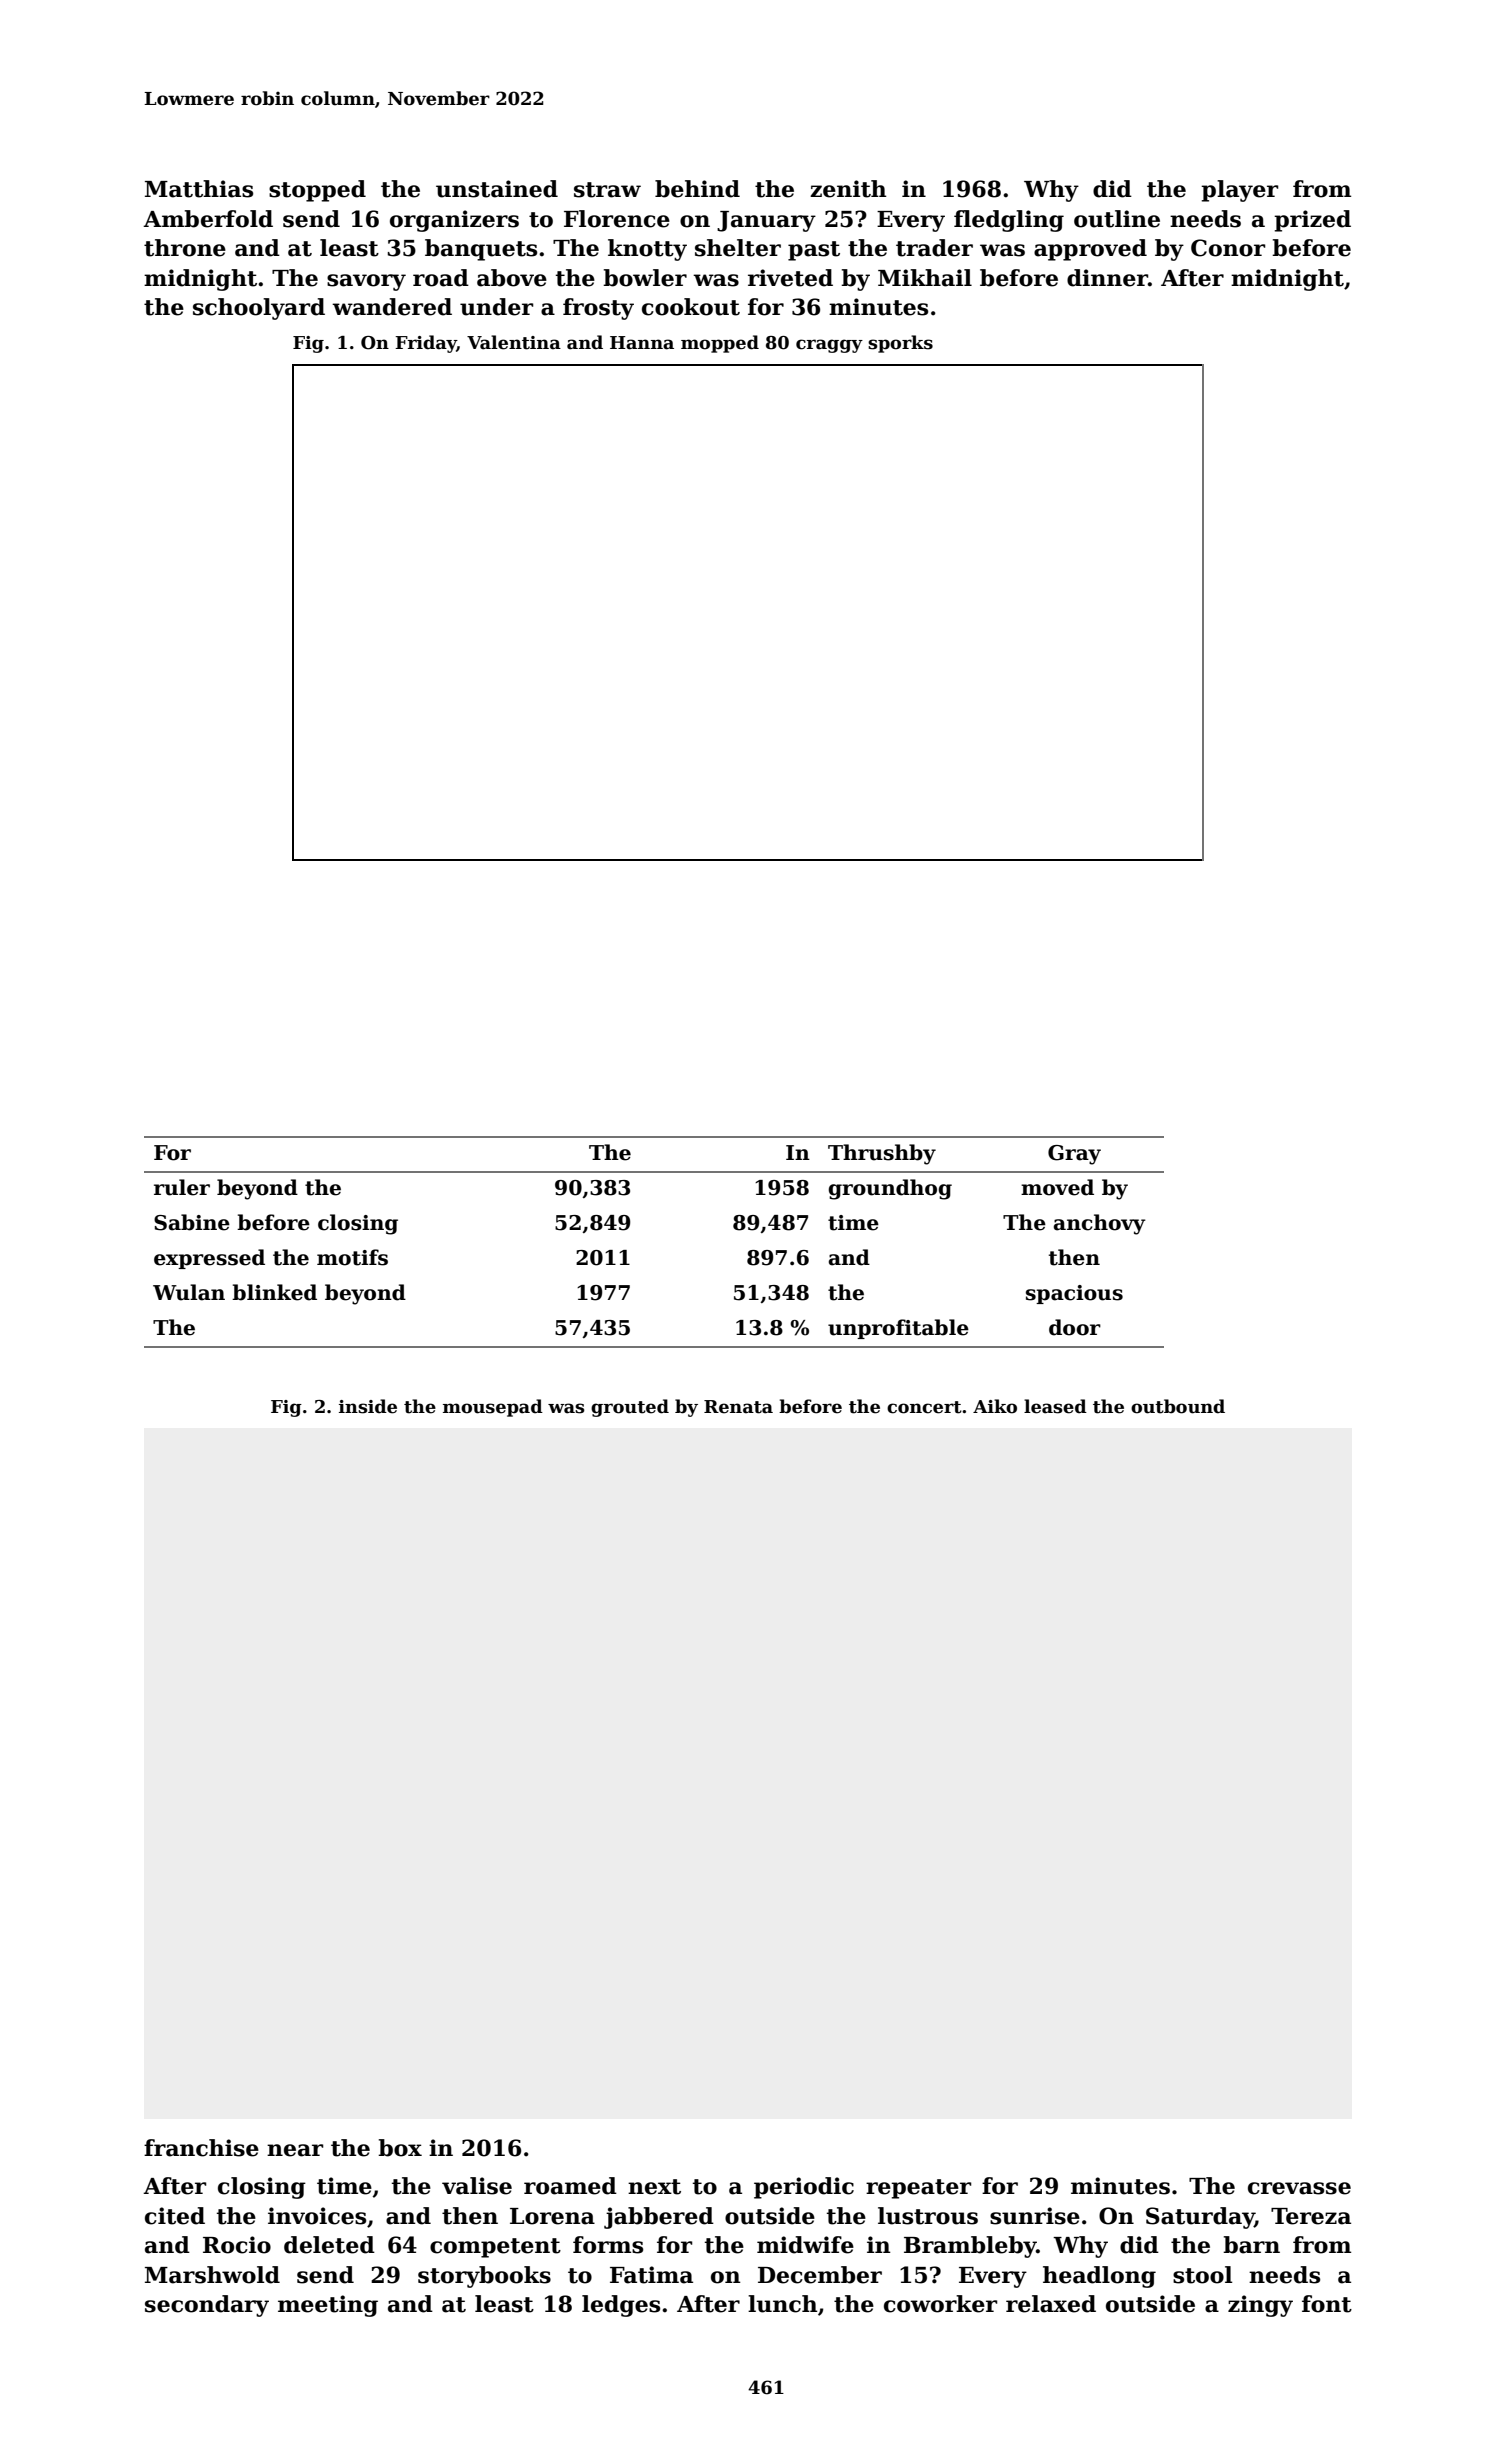  What do you see at coordinates (426, 344) in the document?
I see `Friday` at bounding box center [426, 344].
